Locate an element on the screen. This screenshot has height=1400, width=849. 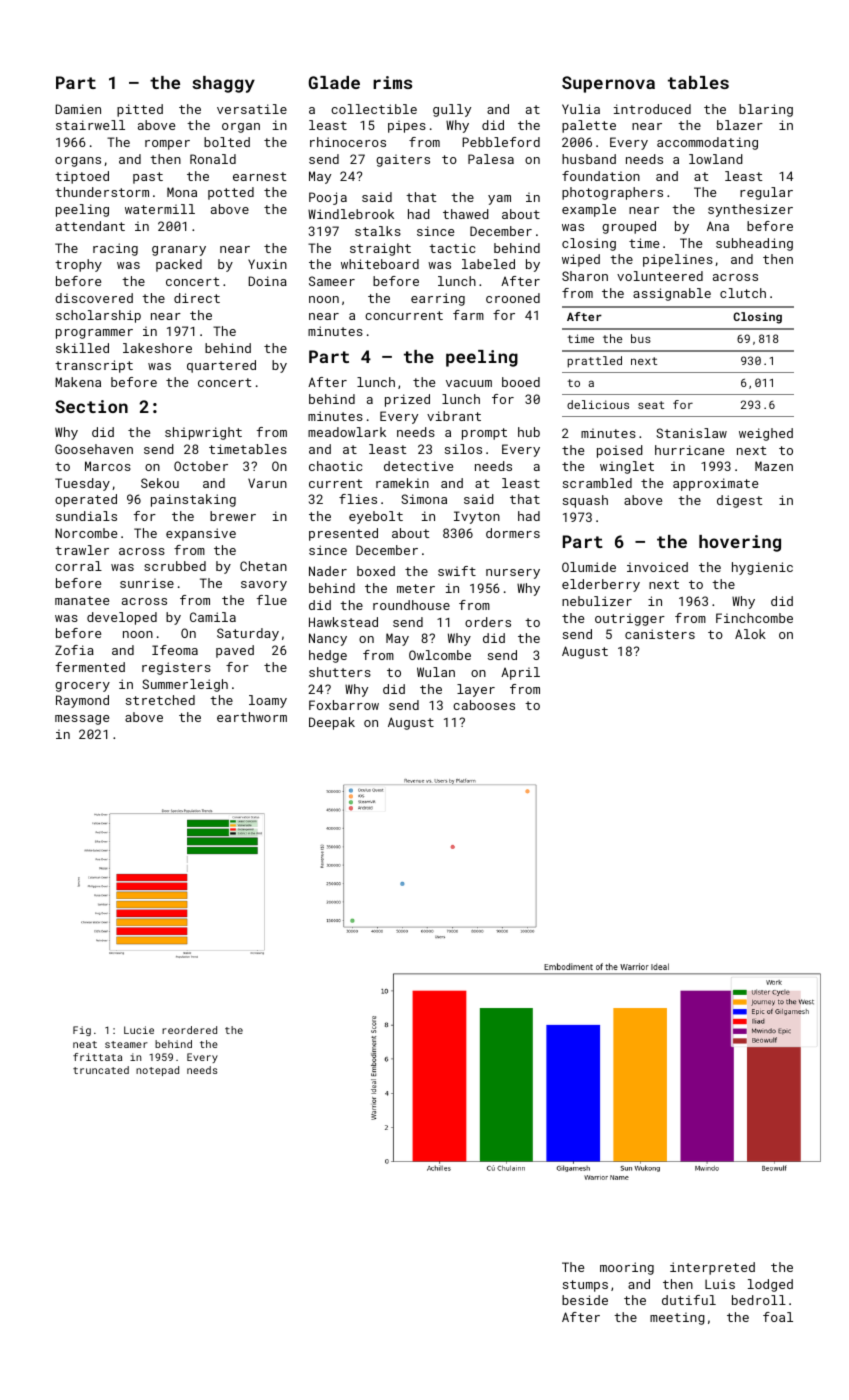
interpreted is located at coordinates (712, 1268).
